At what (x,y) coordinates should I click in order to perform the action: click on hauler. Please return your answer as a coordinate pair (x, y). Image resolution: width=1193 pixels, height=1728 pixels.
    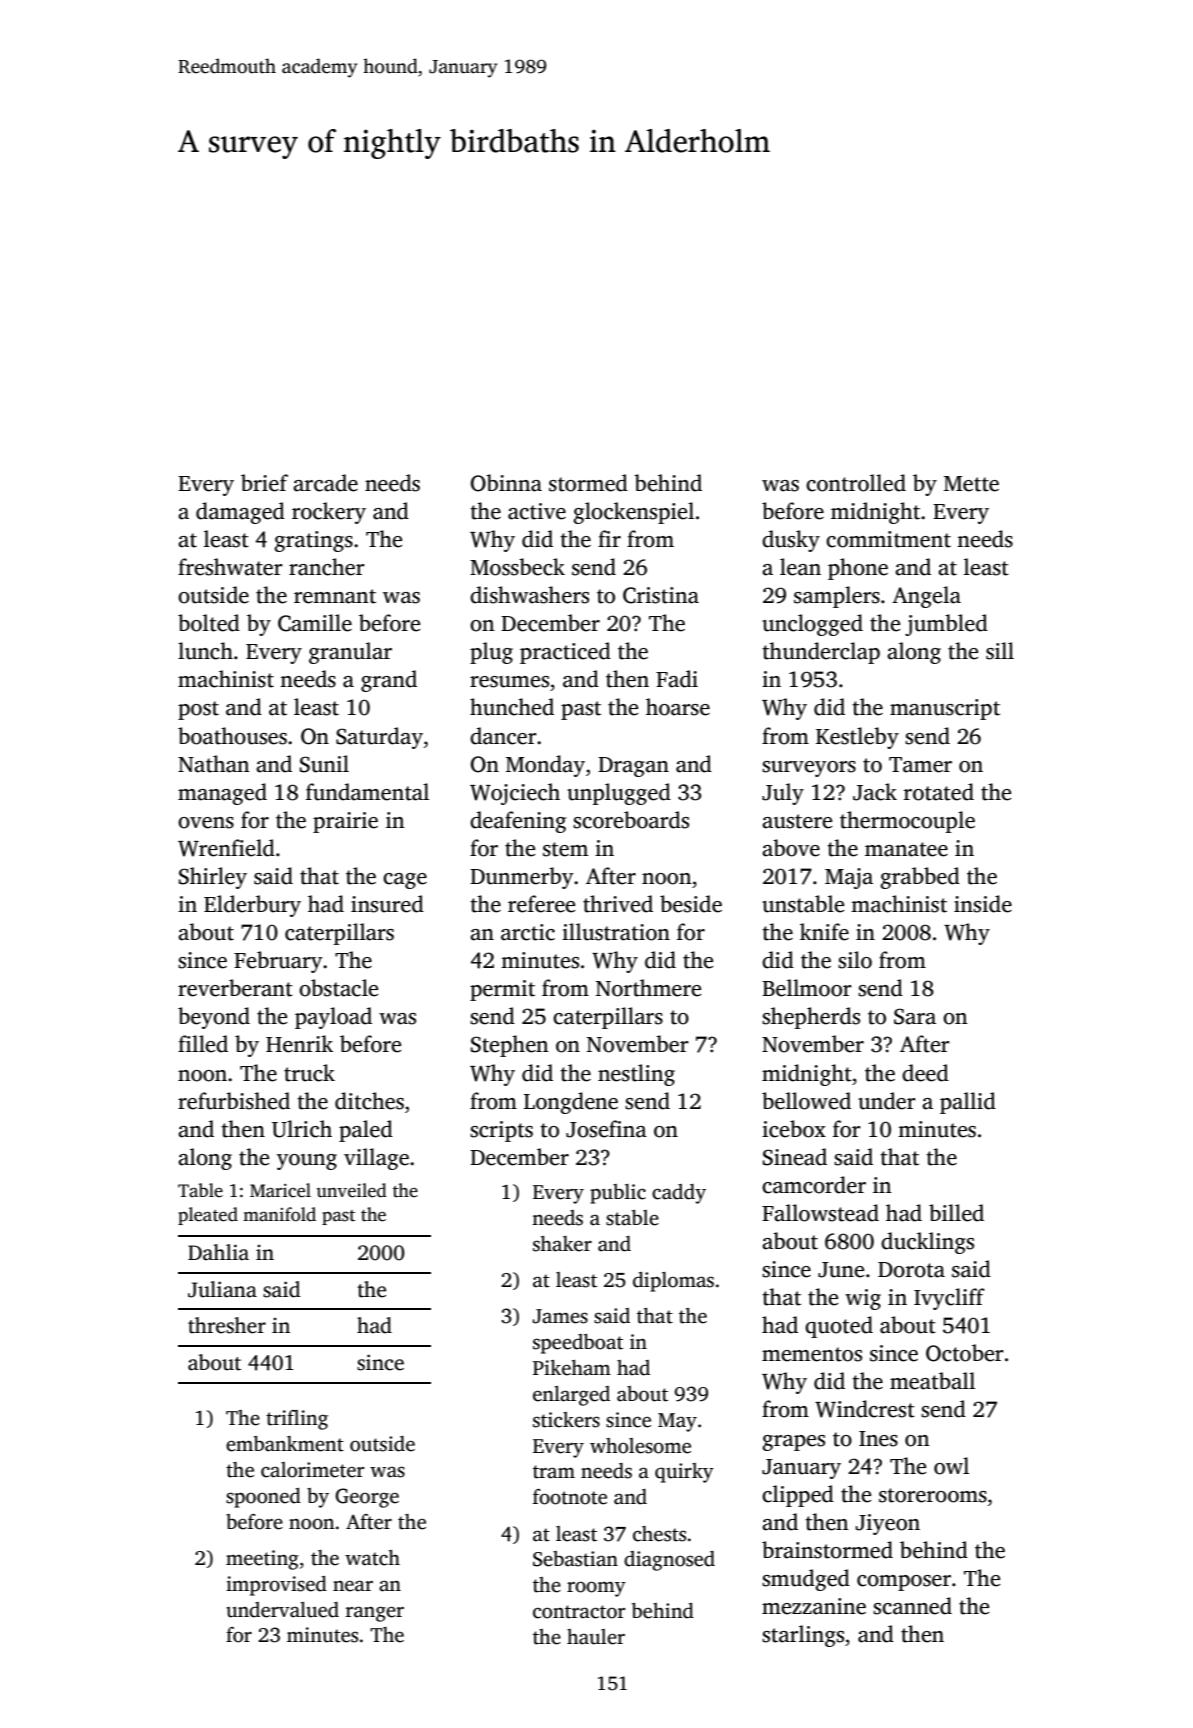
    Looking at the image, I should click on (596, 1637).
